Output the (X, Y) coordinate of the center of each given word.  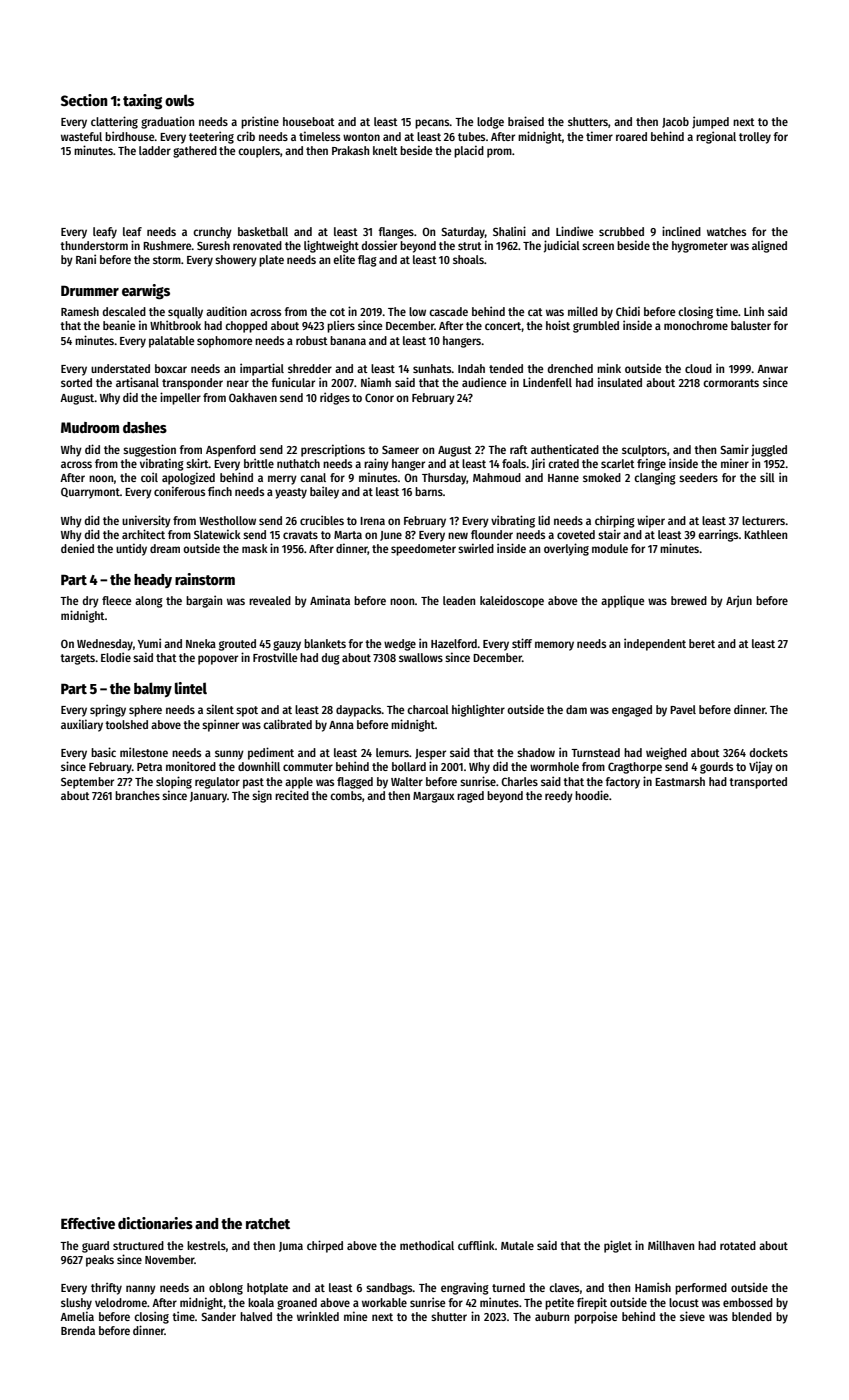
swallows (421, 657)
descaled (124, 311)
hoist (558, 325)
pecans (432, 124)
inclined (681, 231)
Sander (219, 1316)
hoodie (592, 795)
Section (84, 100)
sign (262, 796)
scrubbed (621, 231)
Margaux (434, 797)
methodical (427, 1245)
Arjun (739, 601)
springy (108, 710)
